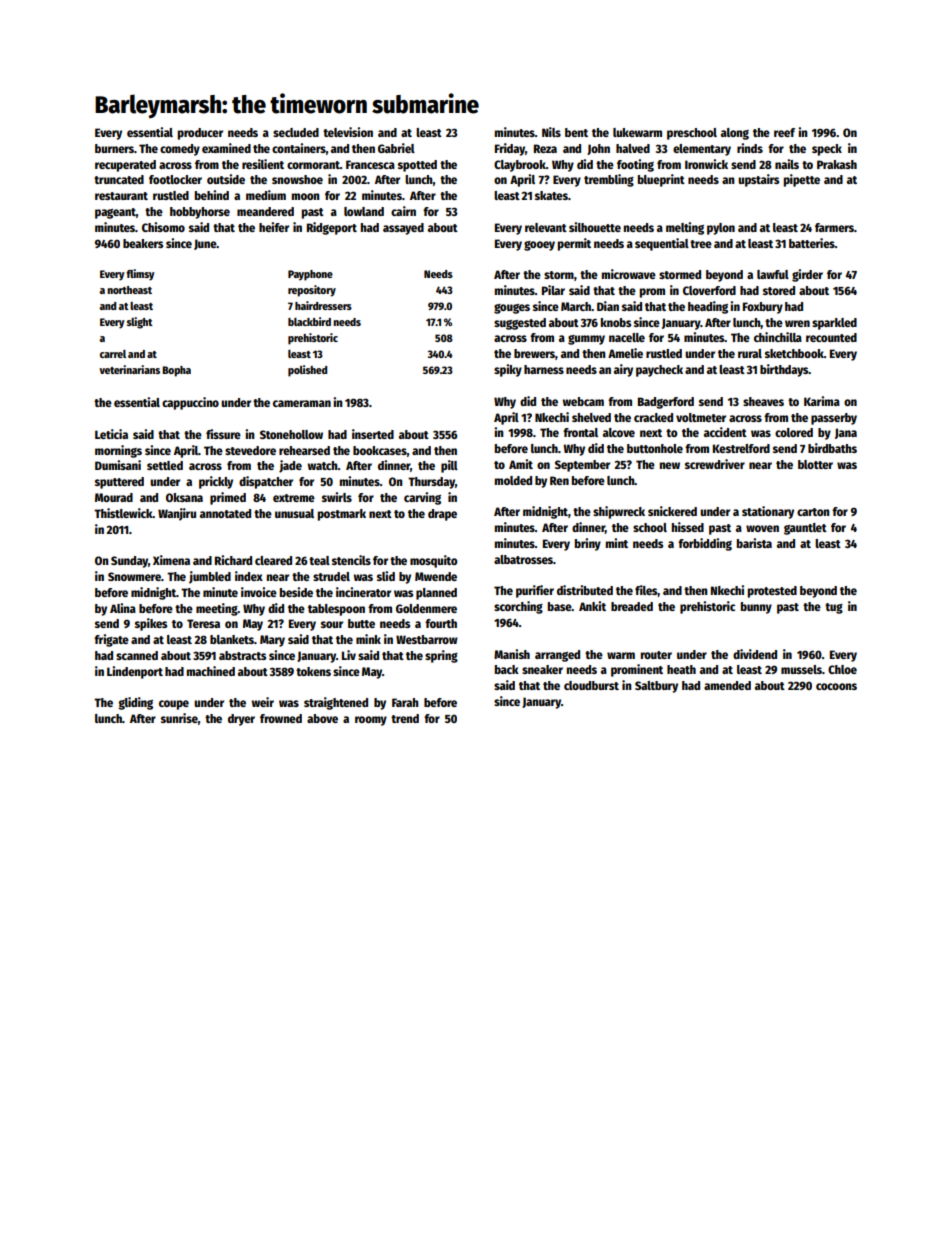 Image resolution: width=952 pixels, height=1233 pixels. Describe the element at coordinates (179, 718) in the document. I see `sunrise` at that location.
